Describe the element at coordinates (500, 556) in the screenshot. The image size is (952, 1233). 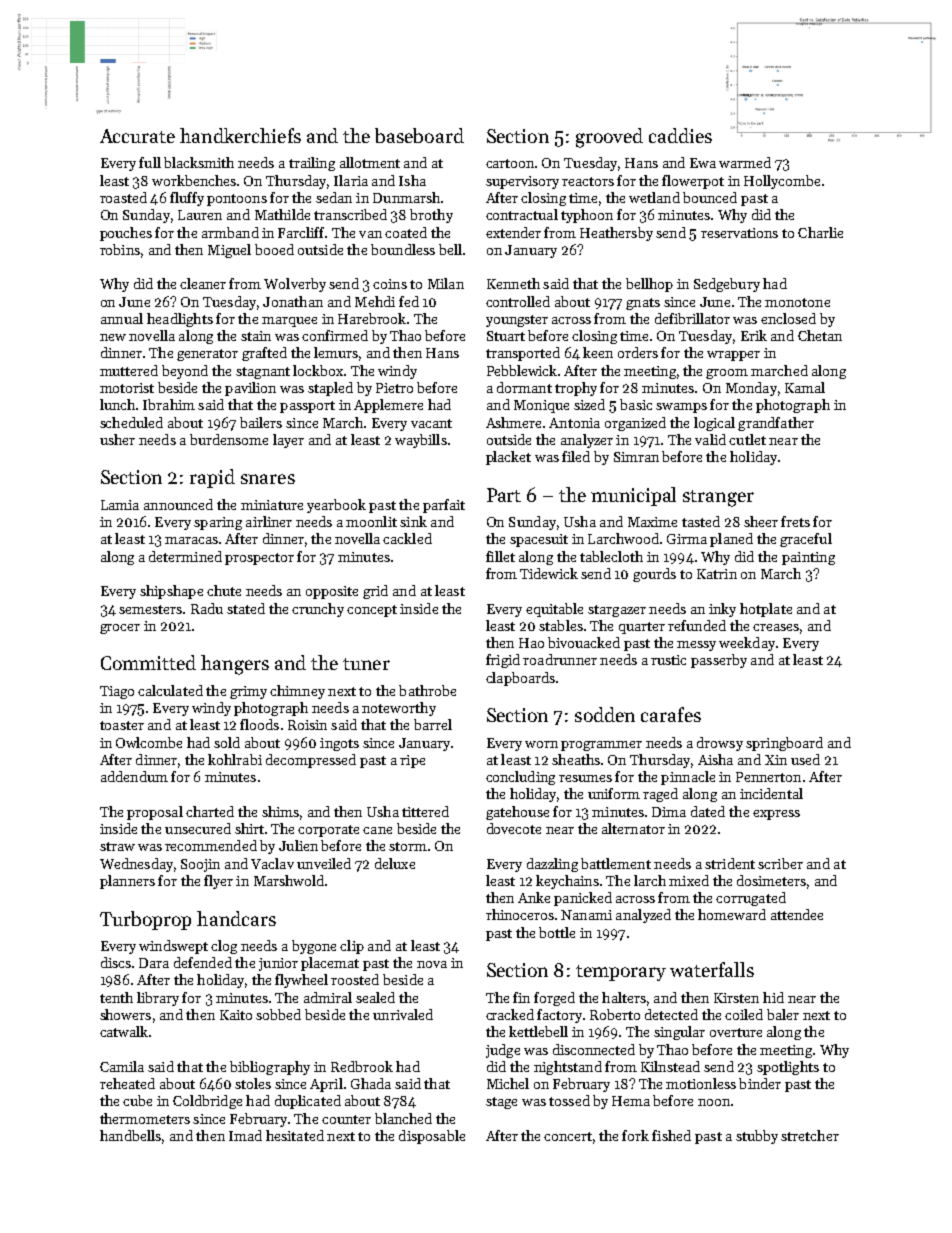
I see `fillet` at that location.
